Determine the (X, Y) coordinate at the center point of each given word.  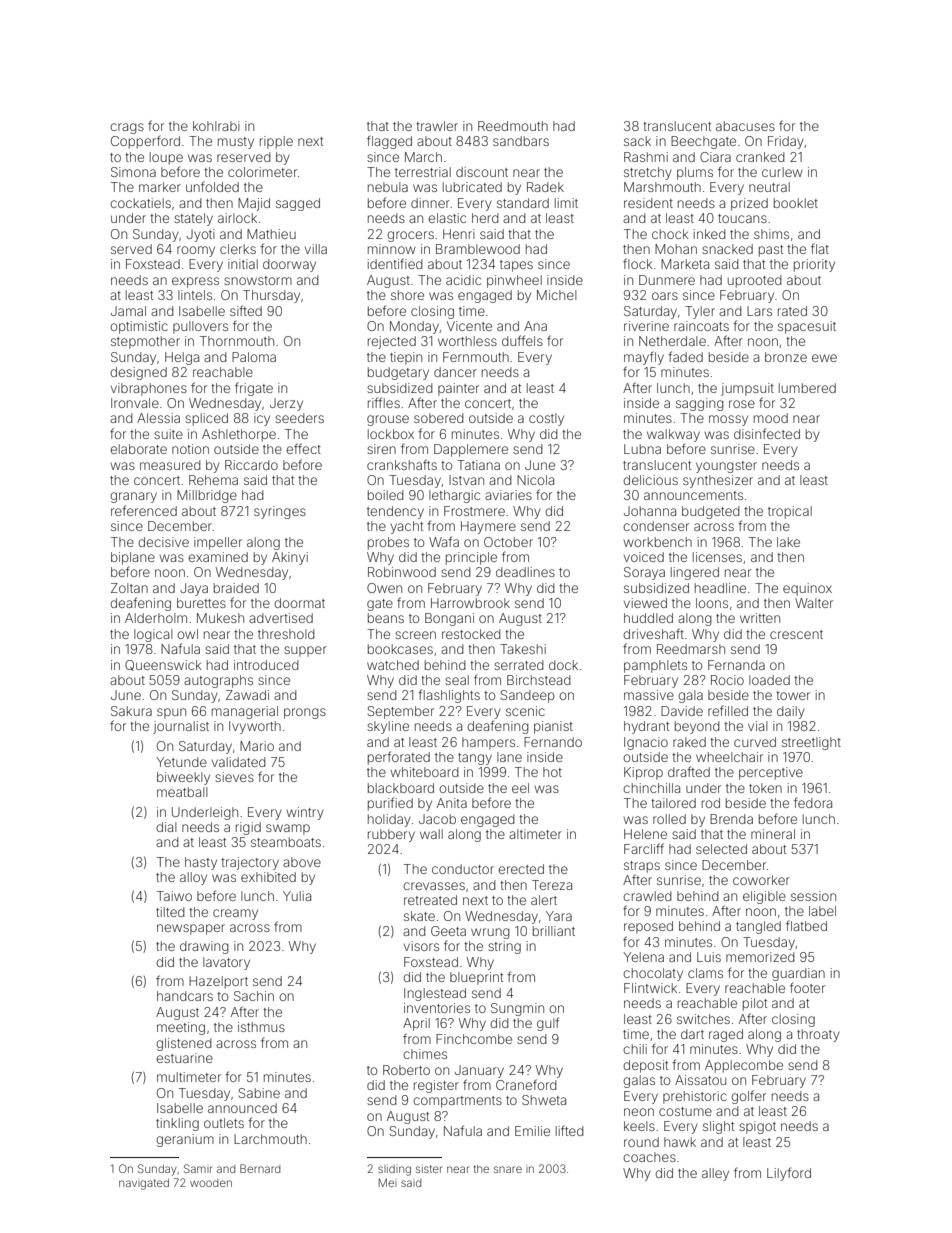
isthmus (261, 1027)
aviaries (508, 495)
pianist (553, 727)
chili (635, 1049)
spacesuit (807, 327)
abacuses (745, 126)
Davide (682, 711)
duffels (522, 340)
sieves (234, 777)
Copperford (145, 142)
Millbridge (207, 496)
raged (726, 1035)
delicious (650, 480)
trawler (437, 126)
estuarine (184, 1058)
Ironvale (135, 403)
